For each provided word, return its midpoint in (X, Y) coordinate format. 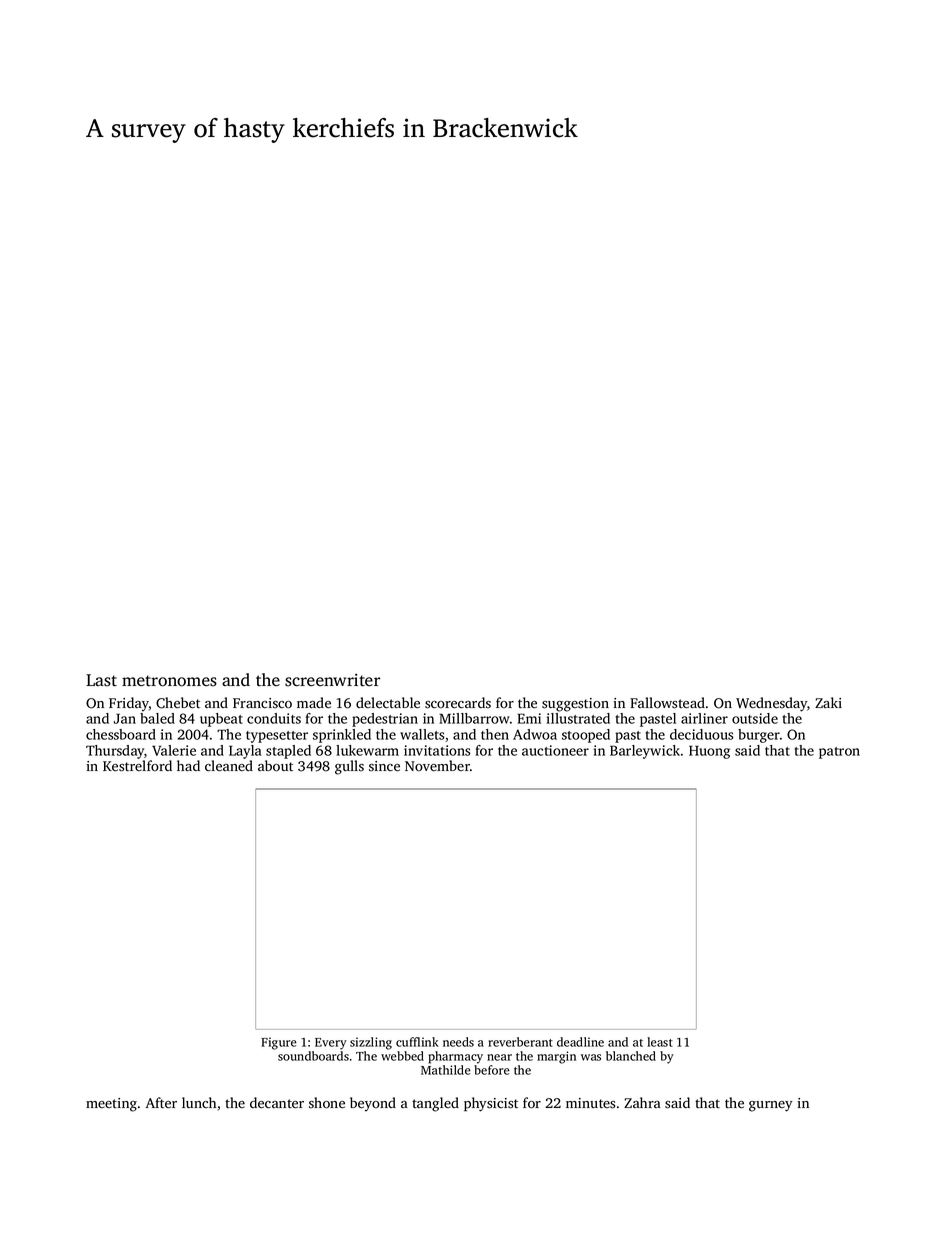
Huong (709, 752)
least (660, 1042)
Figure (279, 1043)
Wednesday (772, 704)
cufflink (417, 1042)
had (188, 765)
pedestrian (385, 720)
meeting (111, 1105)
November (437, 765)
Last (101, 680)
